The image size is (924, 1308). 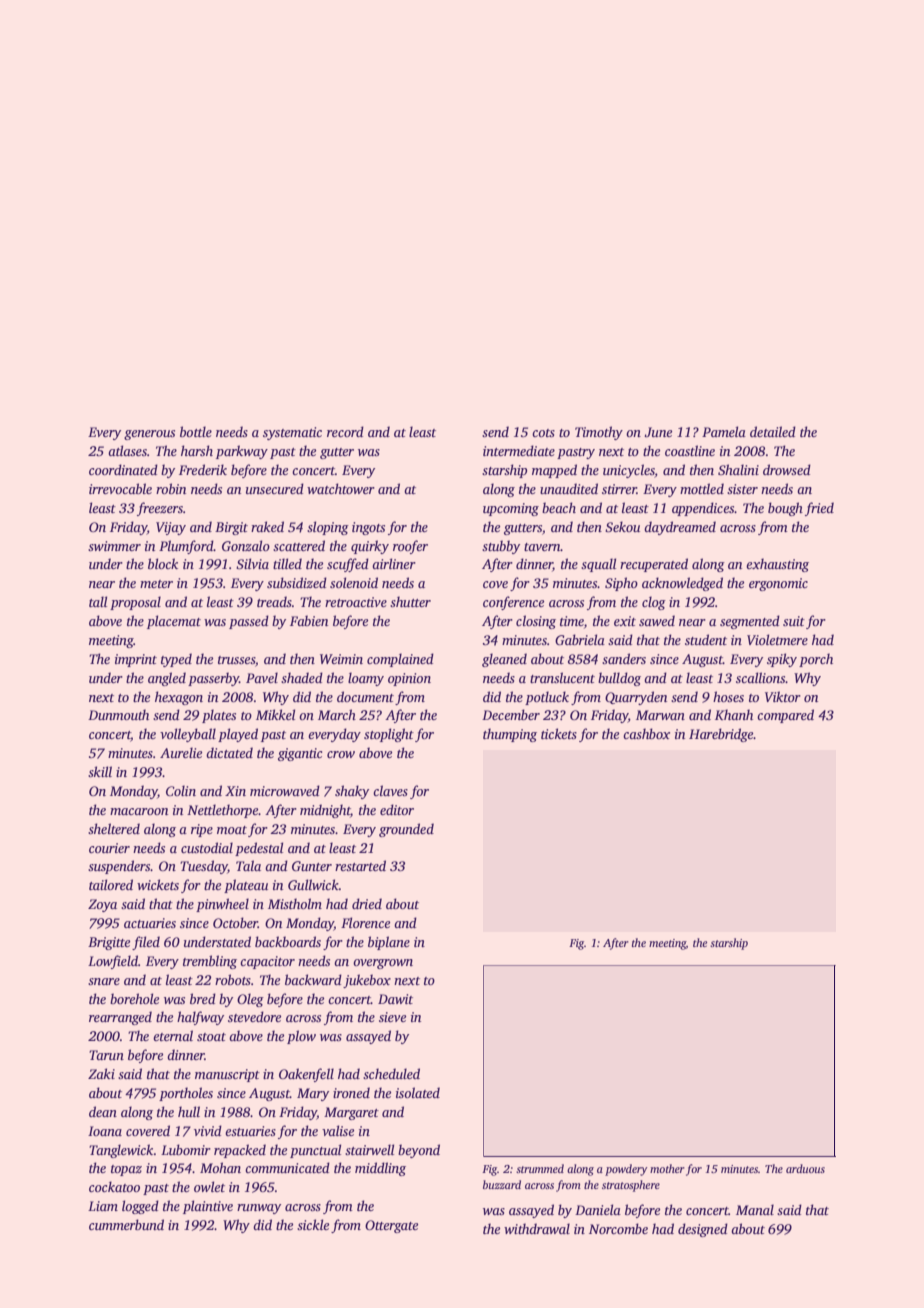 I want to click on exhausting, so click(x=777, y=565).
